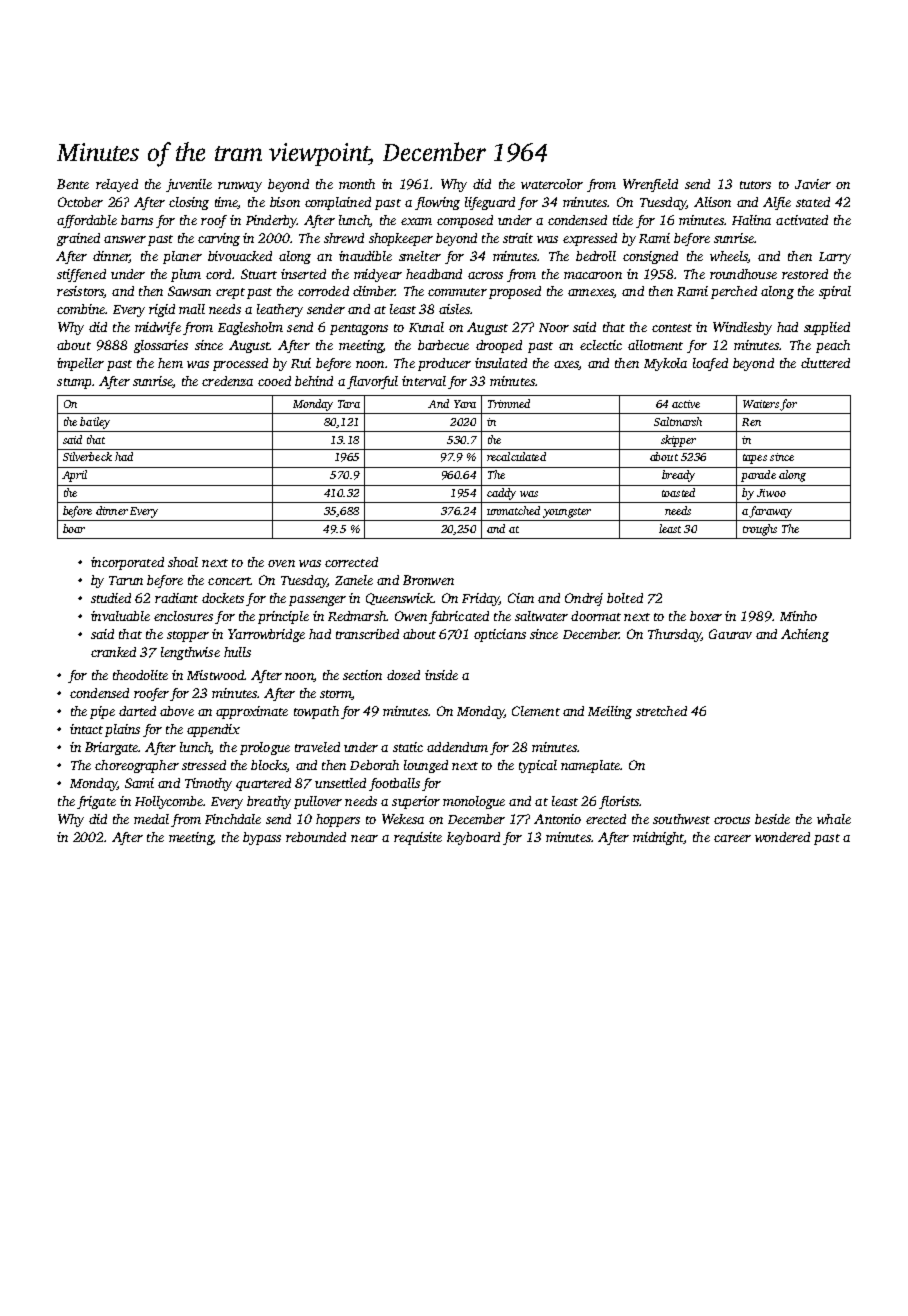 The image size is (908, 1316). Describe the element at coordinates (674, 635) in the screenshot. I see `Thursday` at that location.
